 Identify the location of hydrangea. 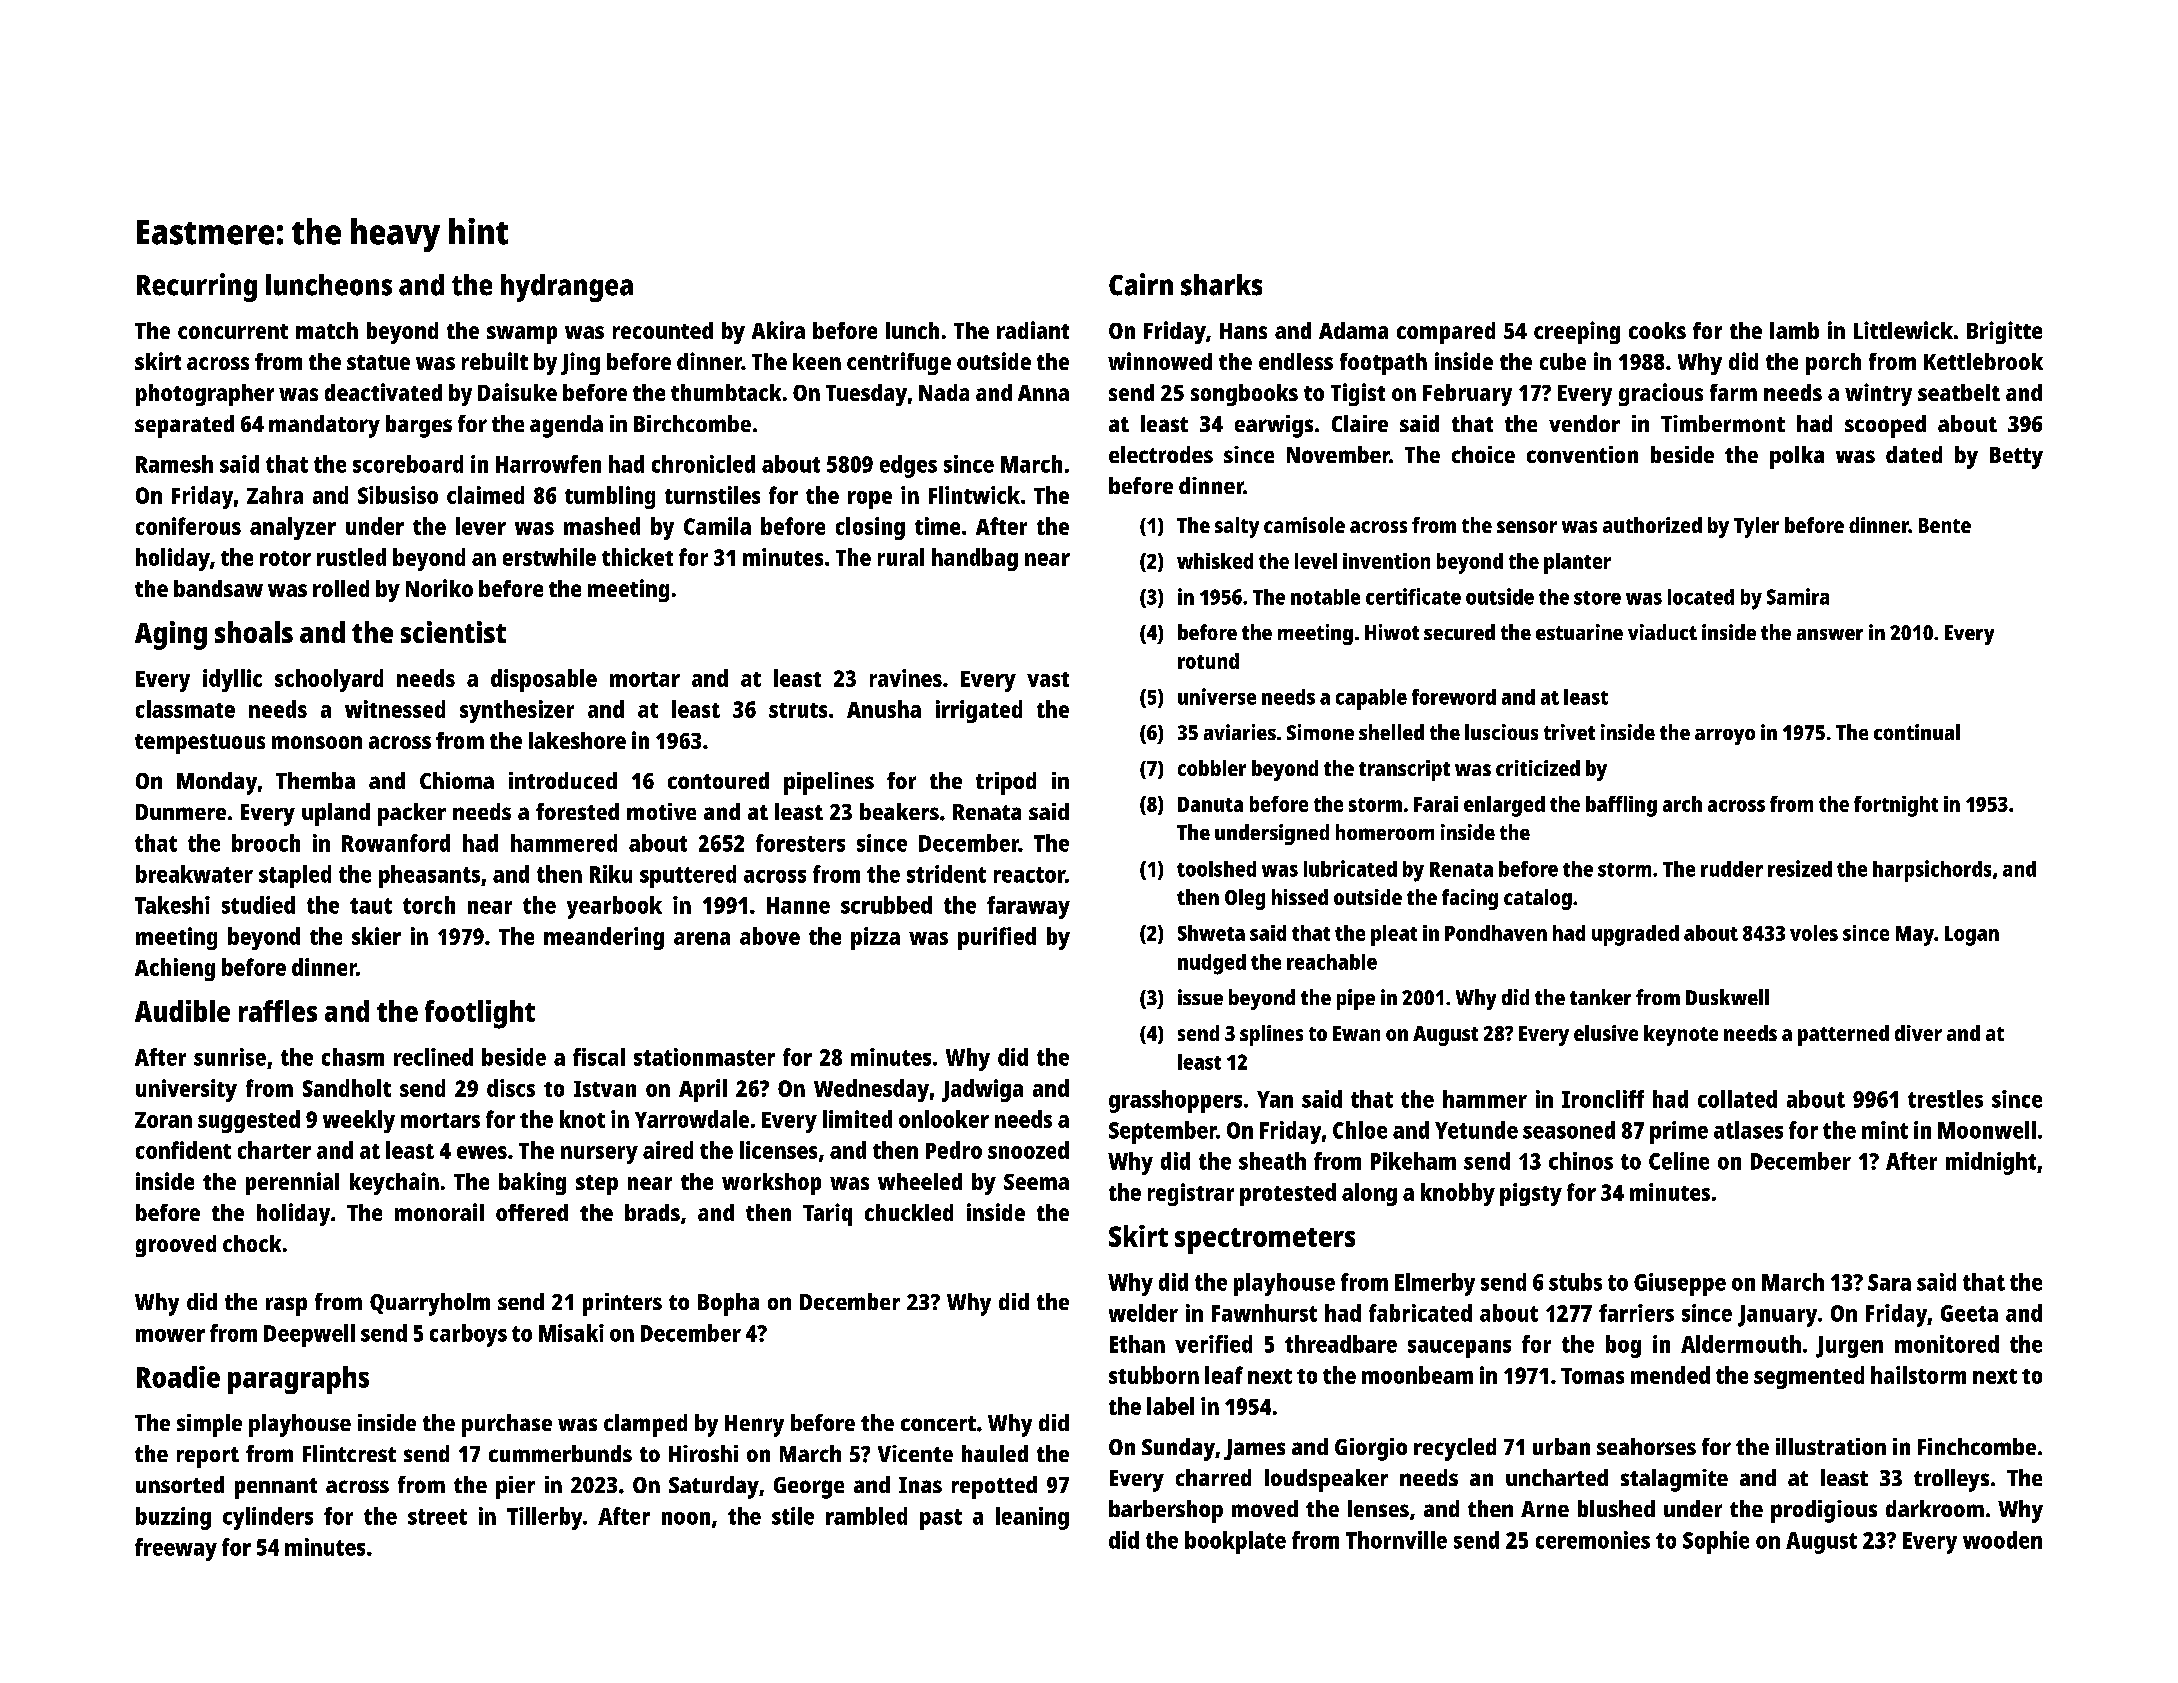
(567, 288).
